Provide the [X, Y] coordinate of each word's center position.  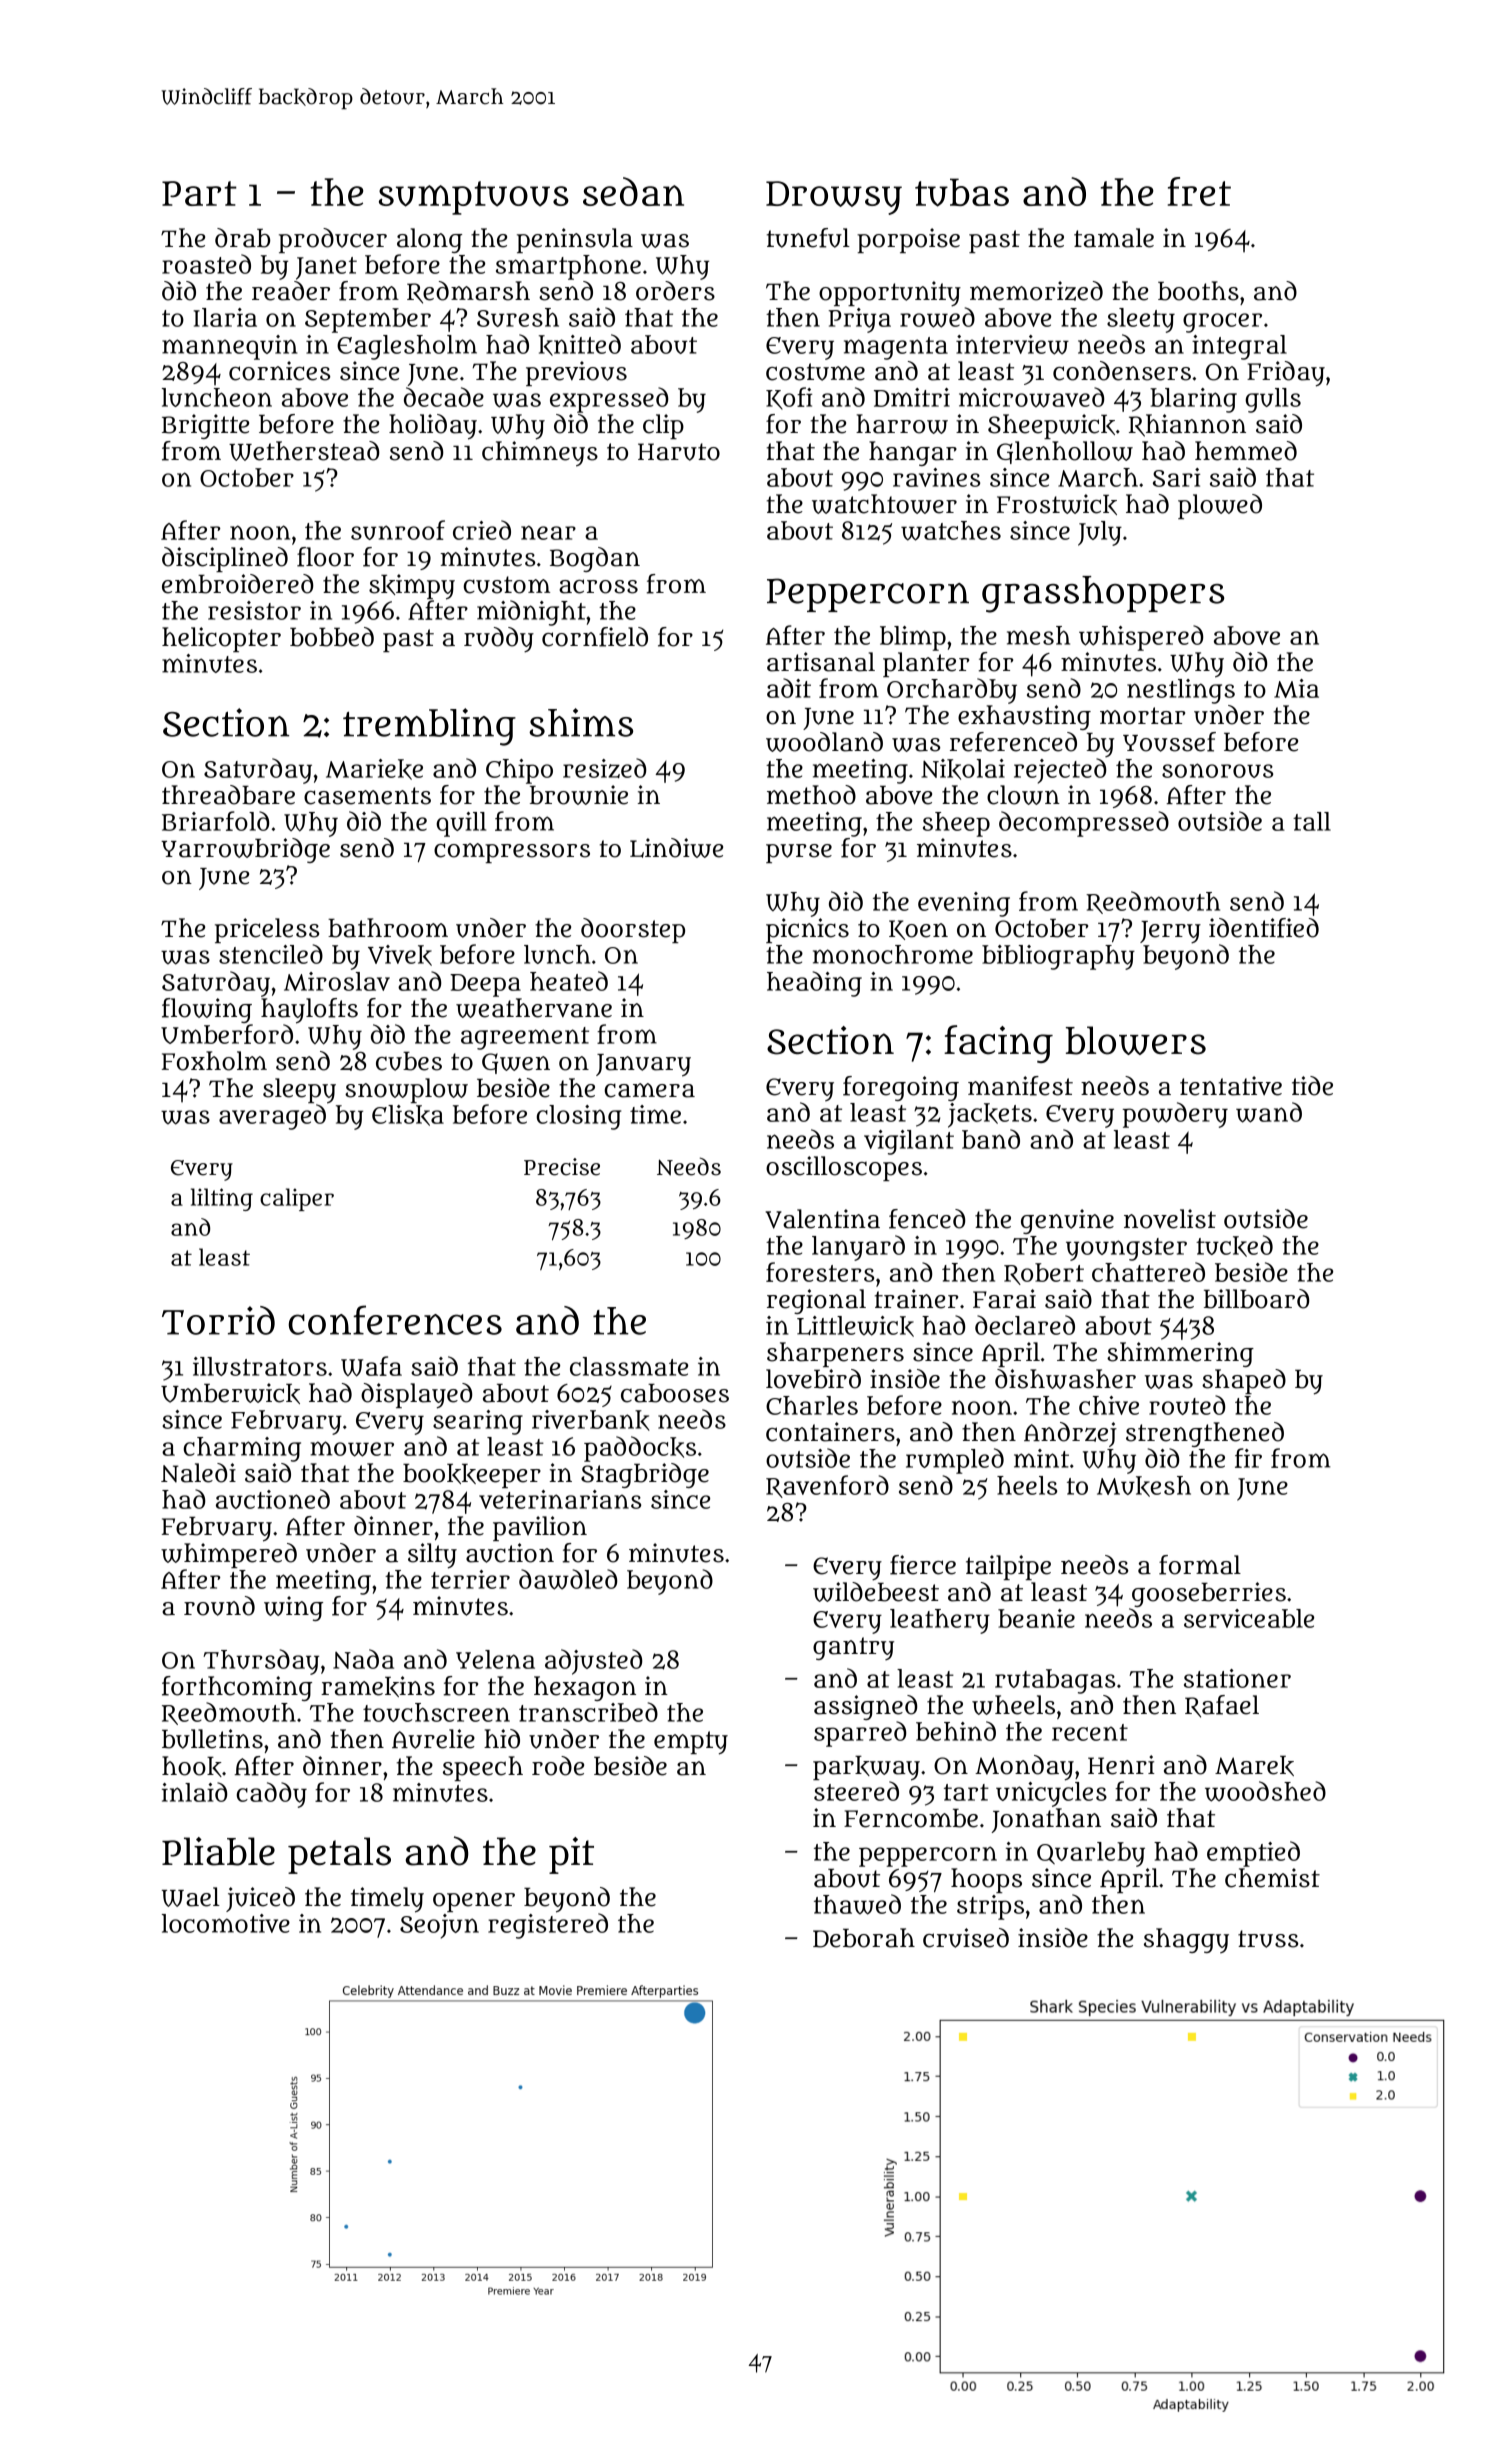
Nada [363, 1659]
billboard [1257, 1299]
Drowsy [834, 198]
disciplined [225, 559]
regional [816, 1301]
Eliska [408, 1115]
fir [1248, 1458]
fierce [923, 1565]
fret [1199, 191]
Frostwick [1057, 504]
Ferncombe [911, 1818]
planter [926, 664]
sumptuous [474, 198]
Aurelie [433, 1739]
